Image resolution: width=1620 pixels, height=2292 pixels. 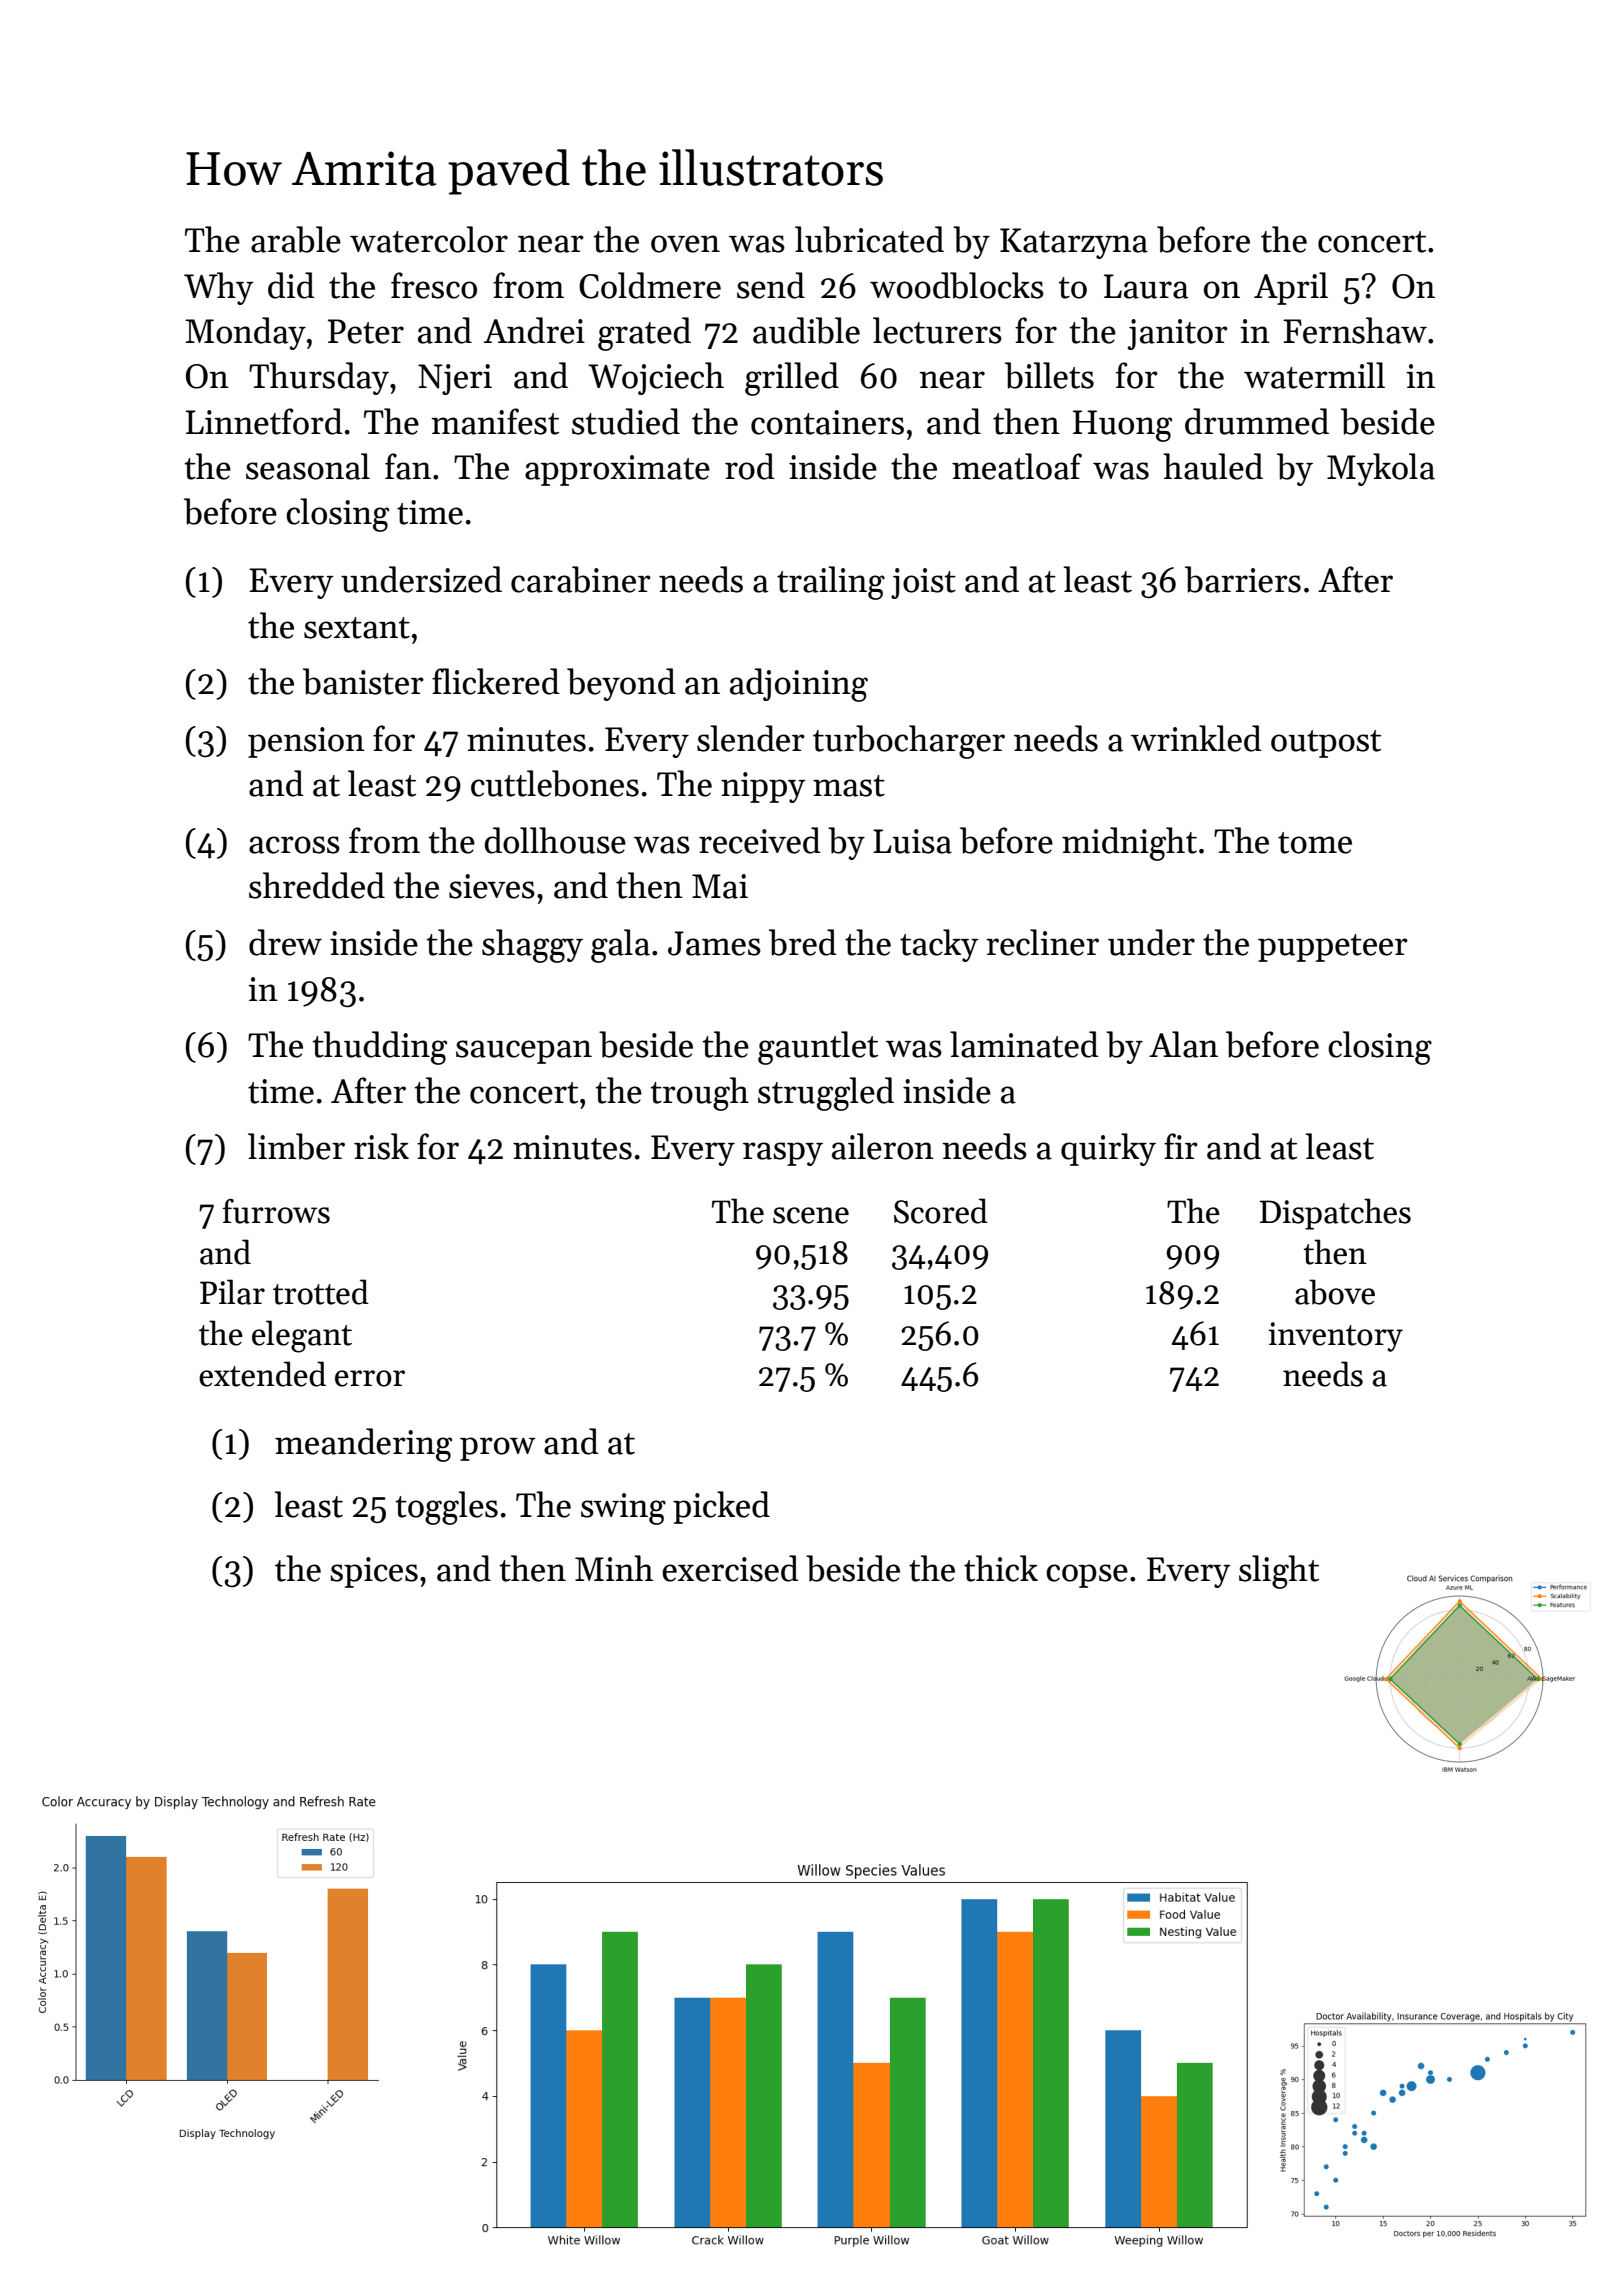 I want to click on Luisa, so click(x=912, y=841).
